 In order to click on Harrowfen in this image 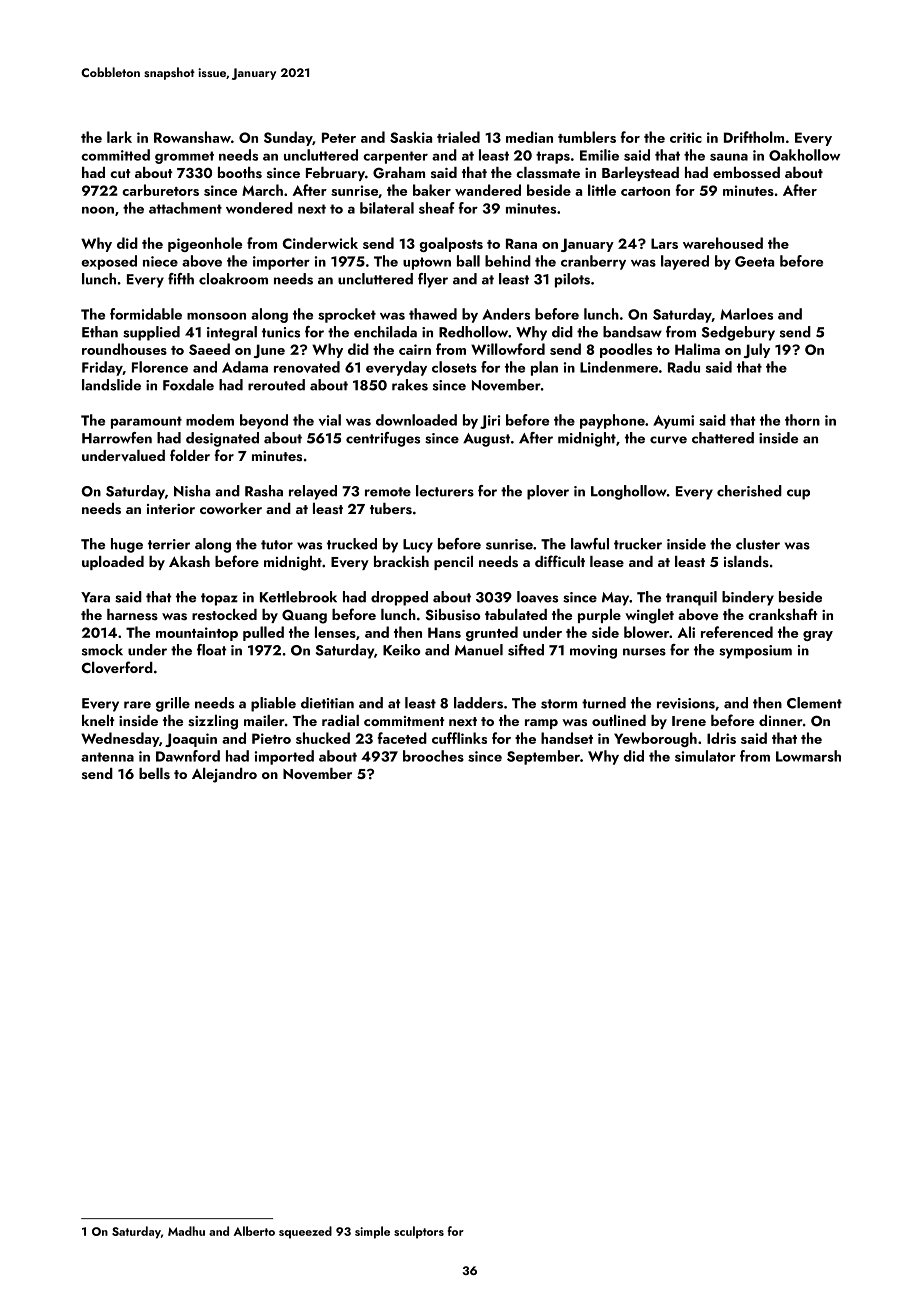, I will do `click(117, 438)`.
